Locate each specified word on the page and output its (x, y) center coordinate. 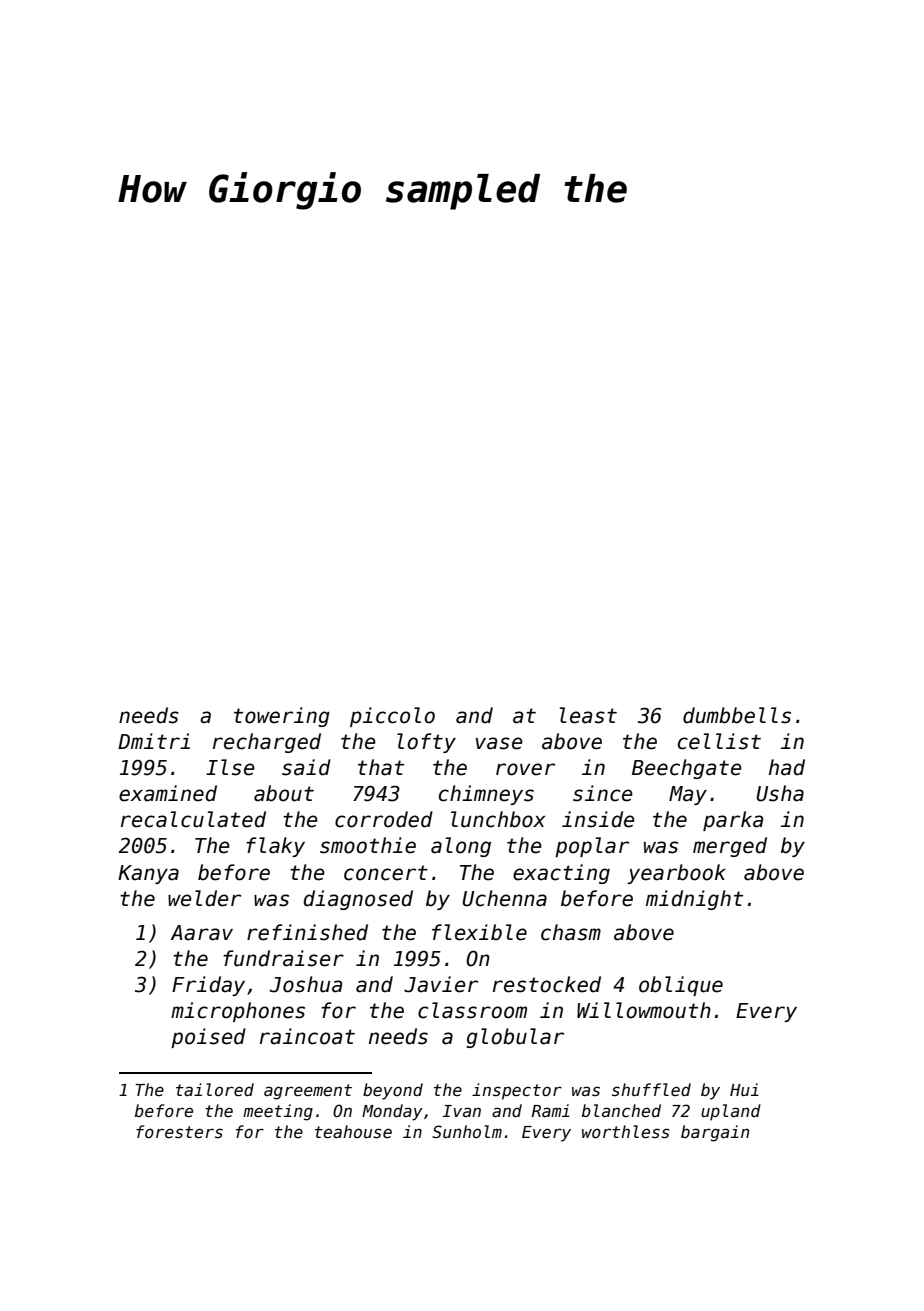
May (688, 795)
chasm (571, 932)
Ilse (230, 767)
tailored (215, 1089)
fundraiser (283, 958)
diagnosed (358, 900)
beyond (393, 1091)
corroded (384, 819)
